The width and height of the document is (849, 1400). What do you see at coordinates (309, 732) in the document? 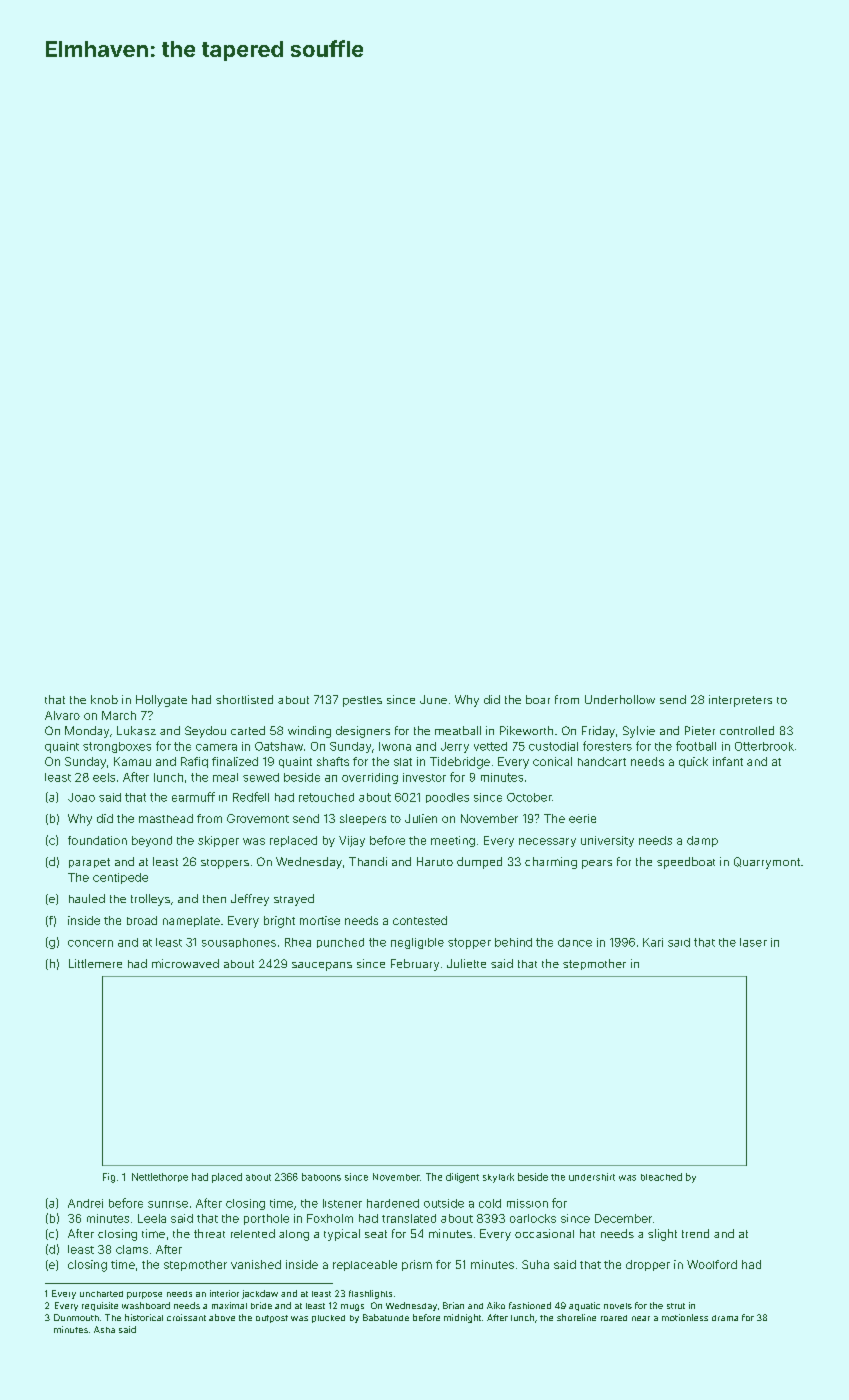
I see `winding` at bounding box center [309, 732].
